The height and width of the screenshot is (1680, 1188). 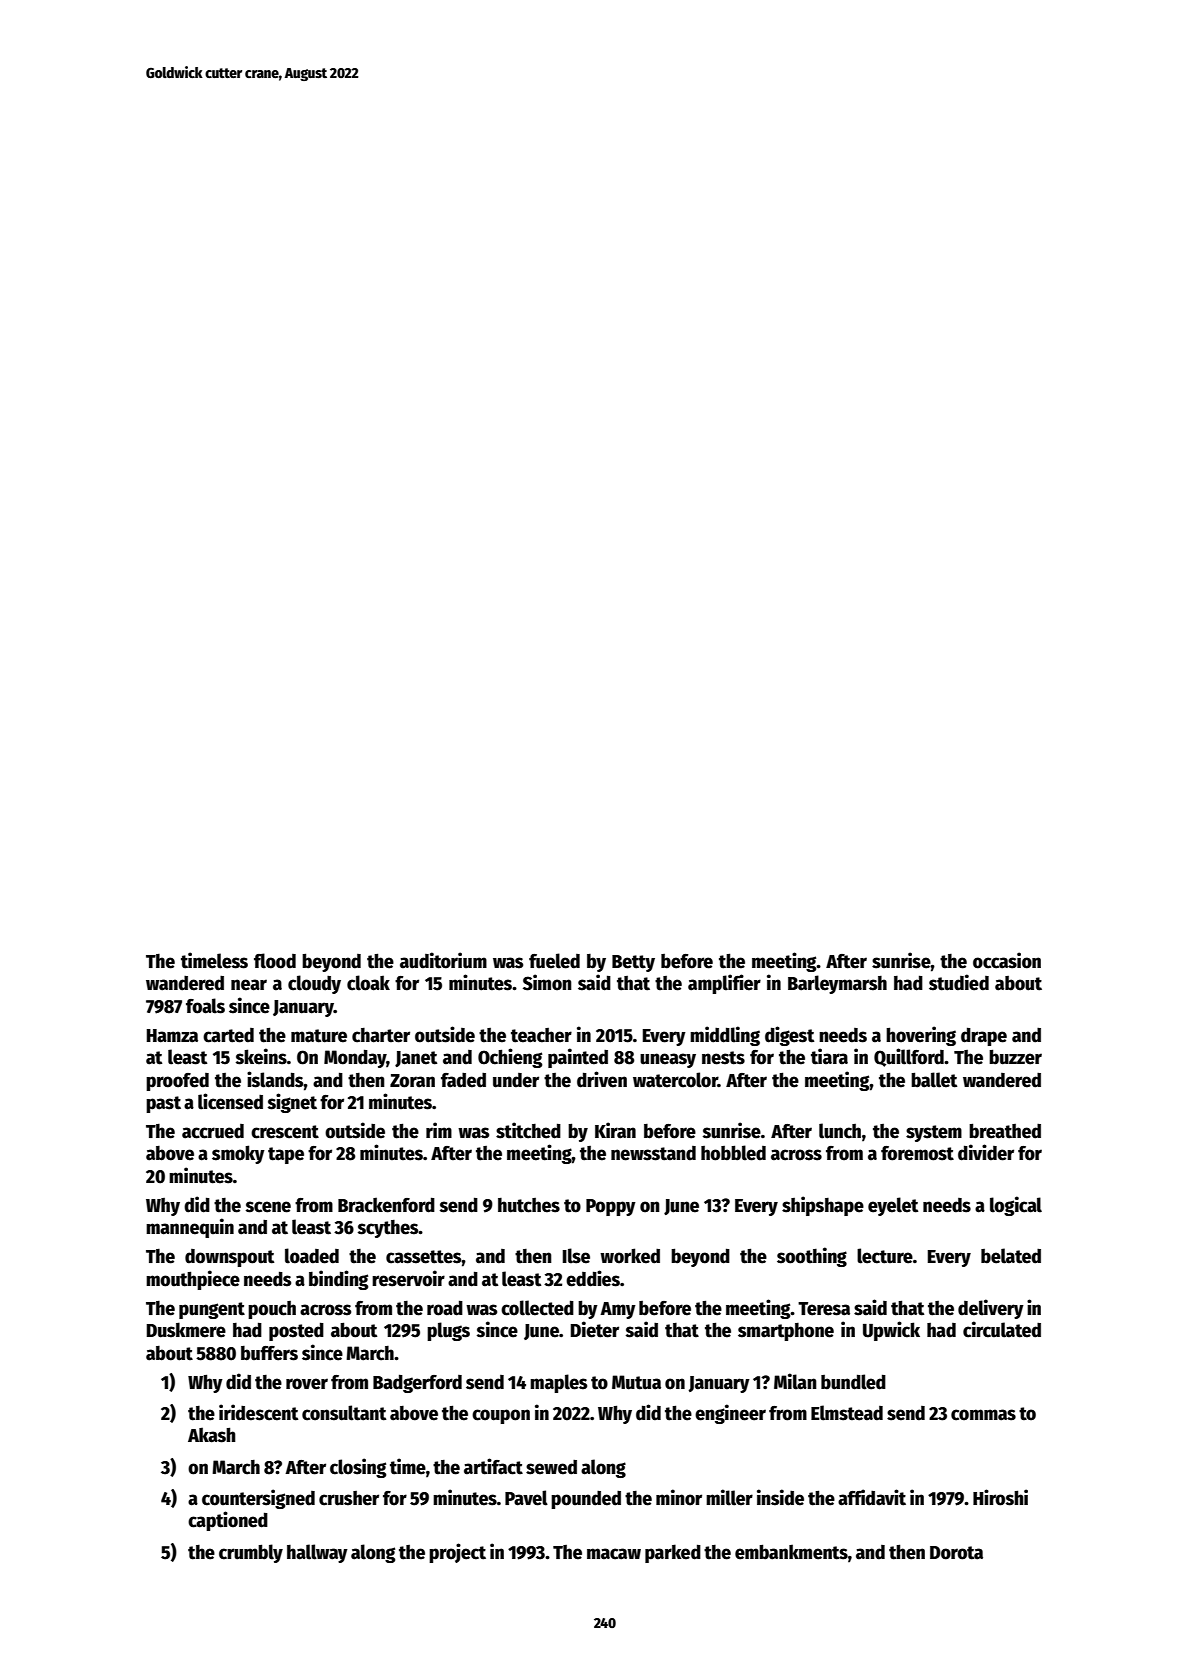 What do you see at coordinates (349, 1498) in the screenshot?
I see `crusher` at bounding box center [349, 1498].
